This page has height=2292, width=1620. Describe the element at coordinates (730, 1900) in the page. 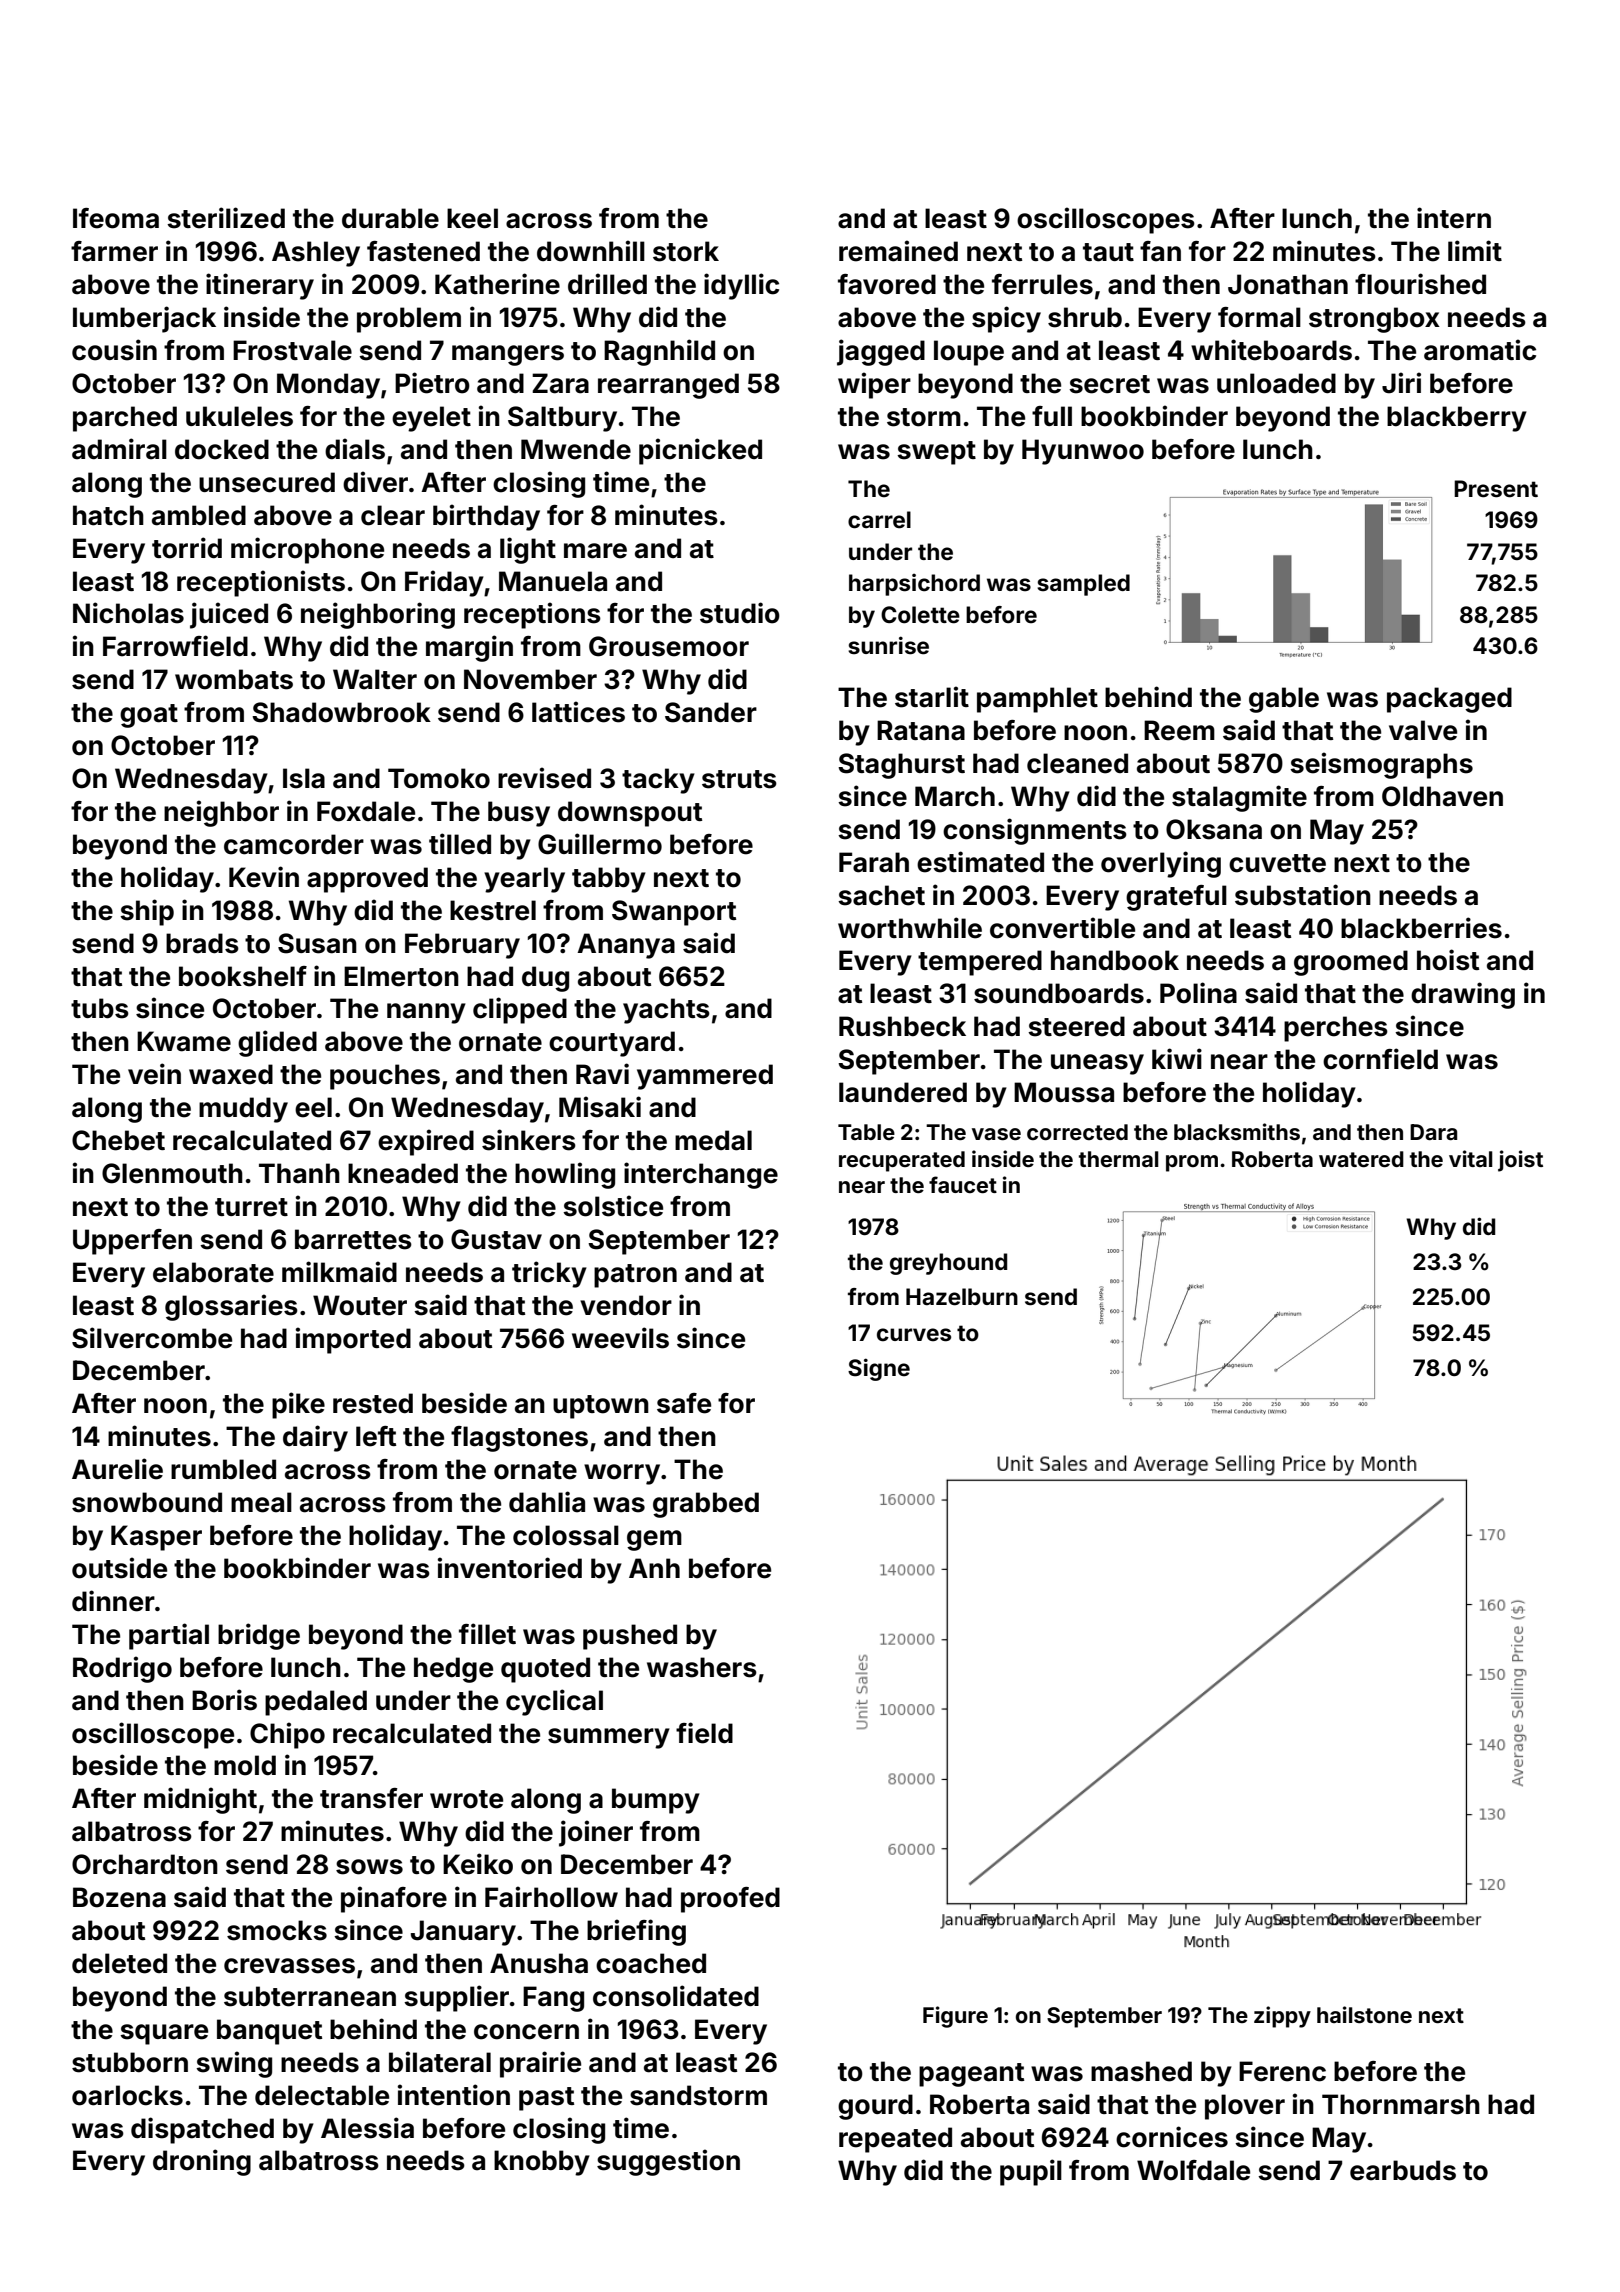

I see `proofed` at that location.
